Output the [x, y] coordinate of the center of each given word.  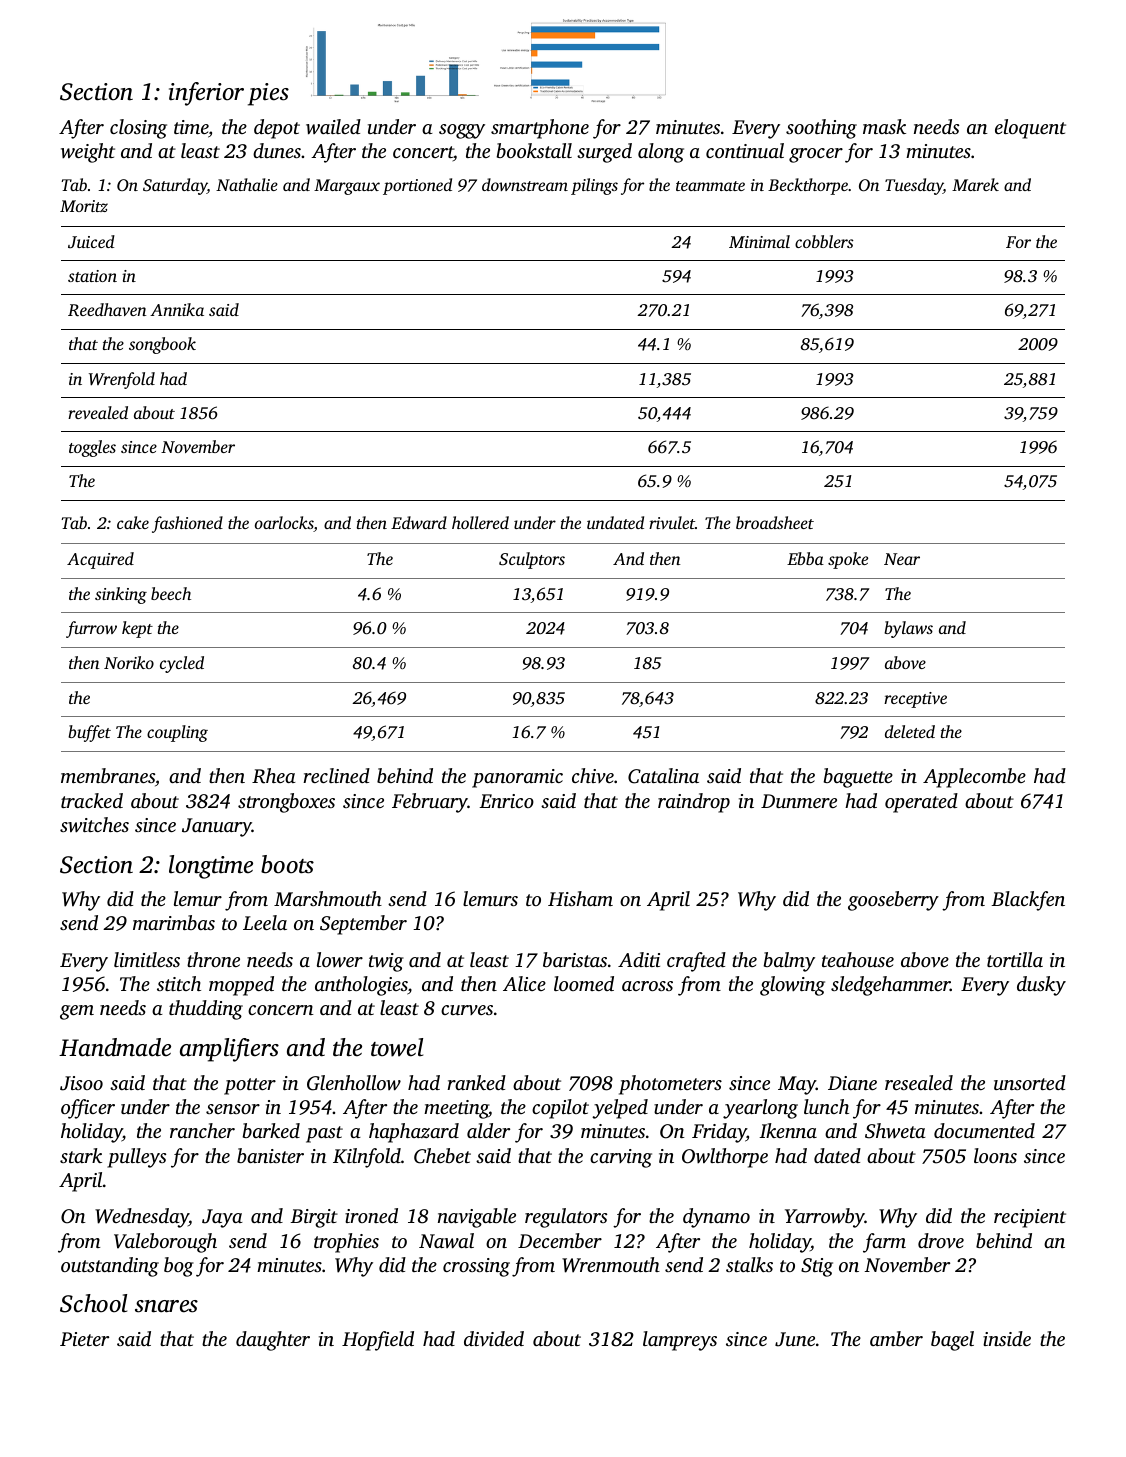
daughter [273, 1341]
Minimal [759, 241]
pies [268, 94]
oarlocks [284, 524]
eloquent [1030, 129]
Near [902, 559]
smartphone [540, 129]
